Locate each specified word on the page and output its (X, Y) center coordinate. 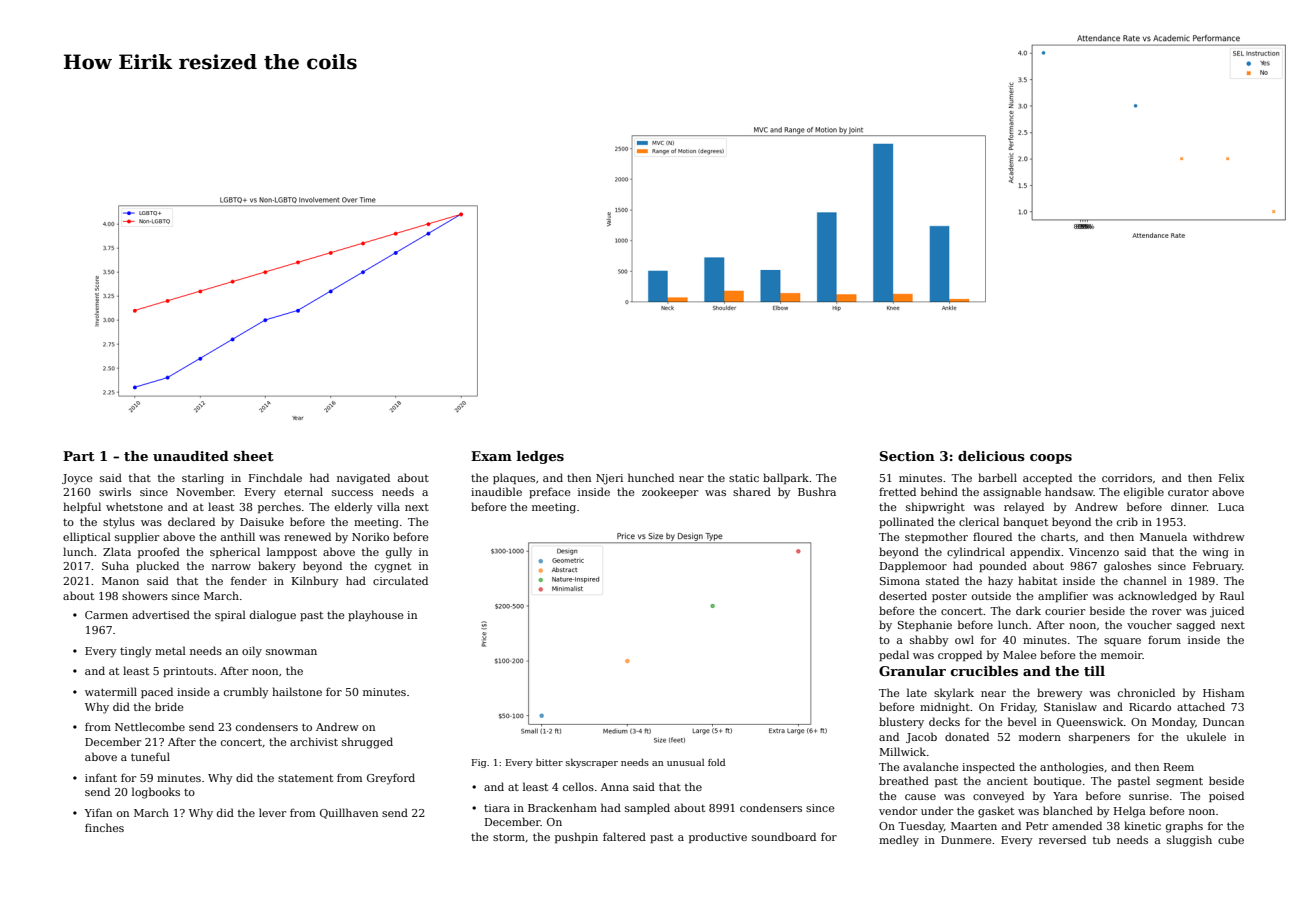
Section (907, 456)
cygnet (393, 568)
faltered (624, 836)
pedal (894, 655)
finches (104, 827)
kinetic (1142, 825)
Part (79, 456)
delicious (991, 456)
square (1122, 642)
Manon (120, 581)
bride (169, 706)
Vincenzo (1094, 552)
